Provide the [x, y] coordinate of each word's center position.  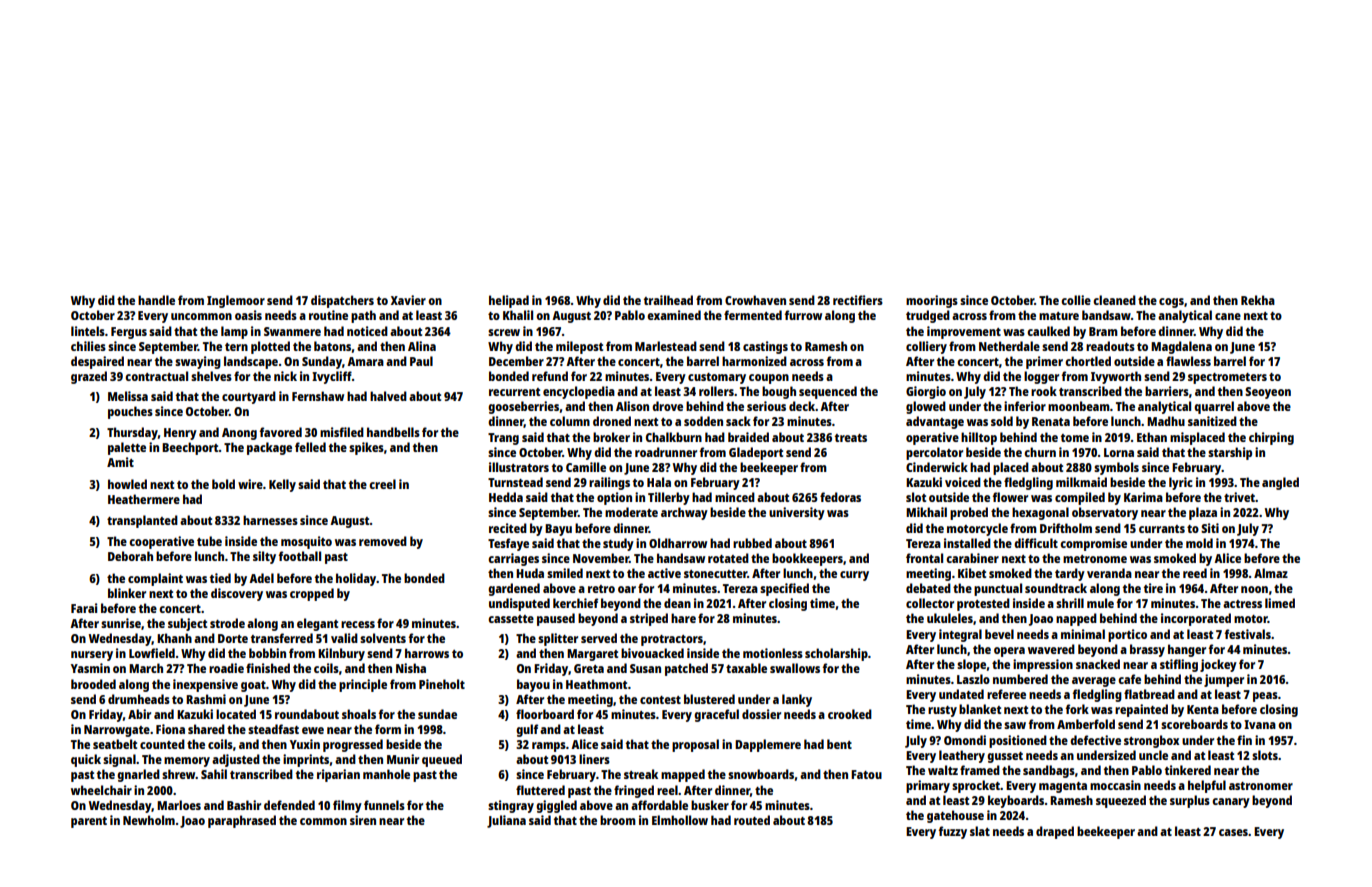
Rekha [1258, 300]
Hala [659, 482]
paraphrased [242, 821]
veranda [1109, 573]
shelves [211, 376]
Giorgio [926, 392]
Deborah [130, 556]
